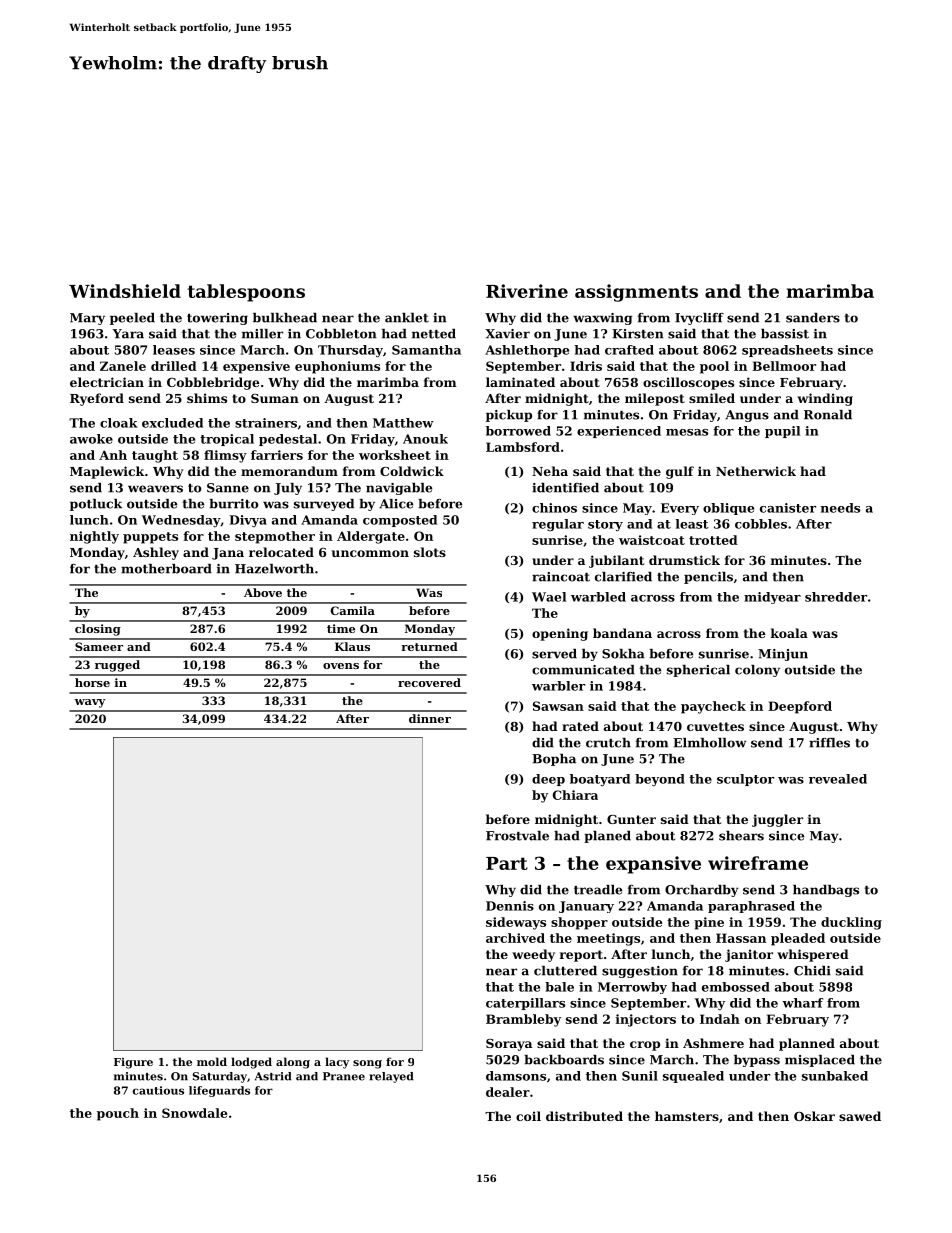 The width and height of the screenshot is (952, 1233). What do you see at coordinates (128, 334) in the screenshot?
I see `Yara` at bounding box center [128, 334].
